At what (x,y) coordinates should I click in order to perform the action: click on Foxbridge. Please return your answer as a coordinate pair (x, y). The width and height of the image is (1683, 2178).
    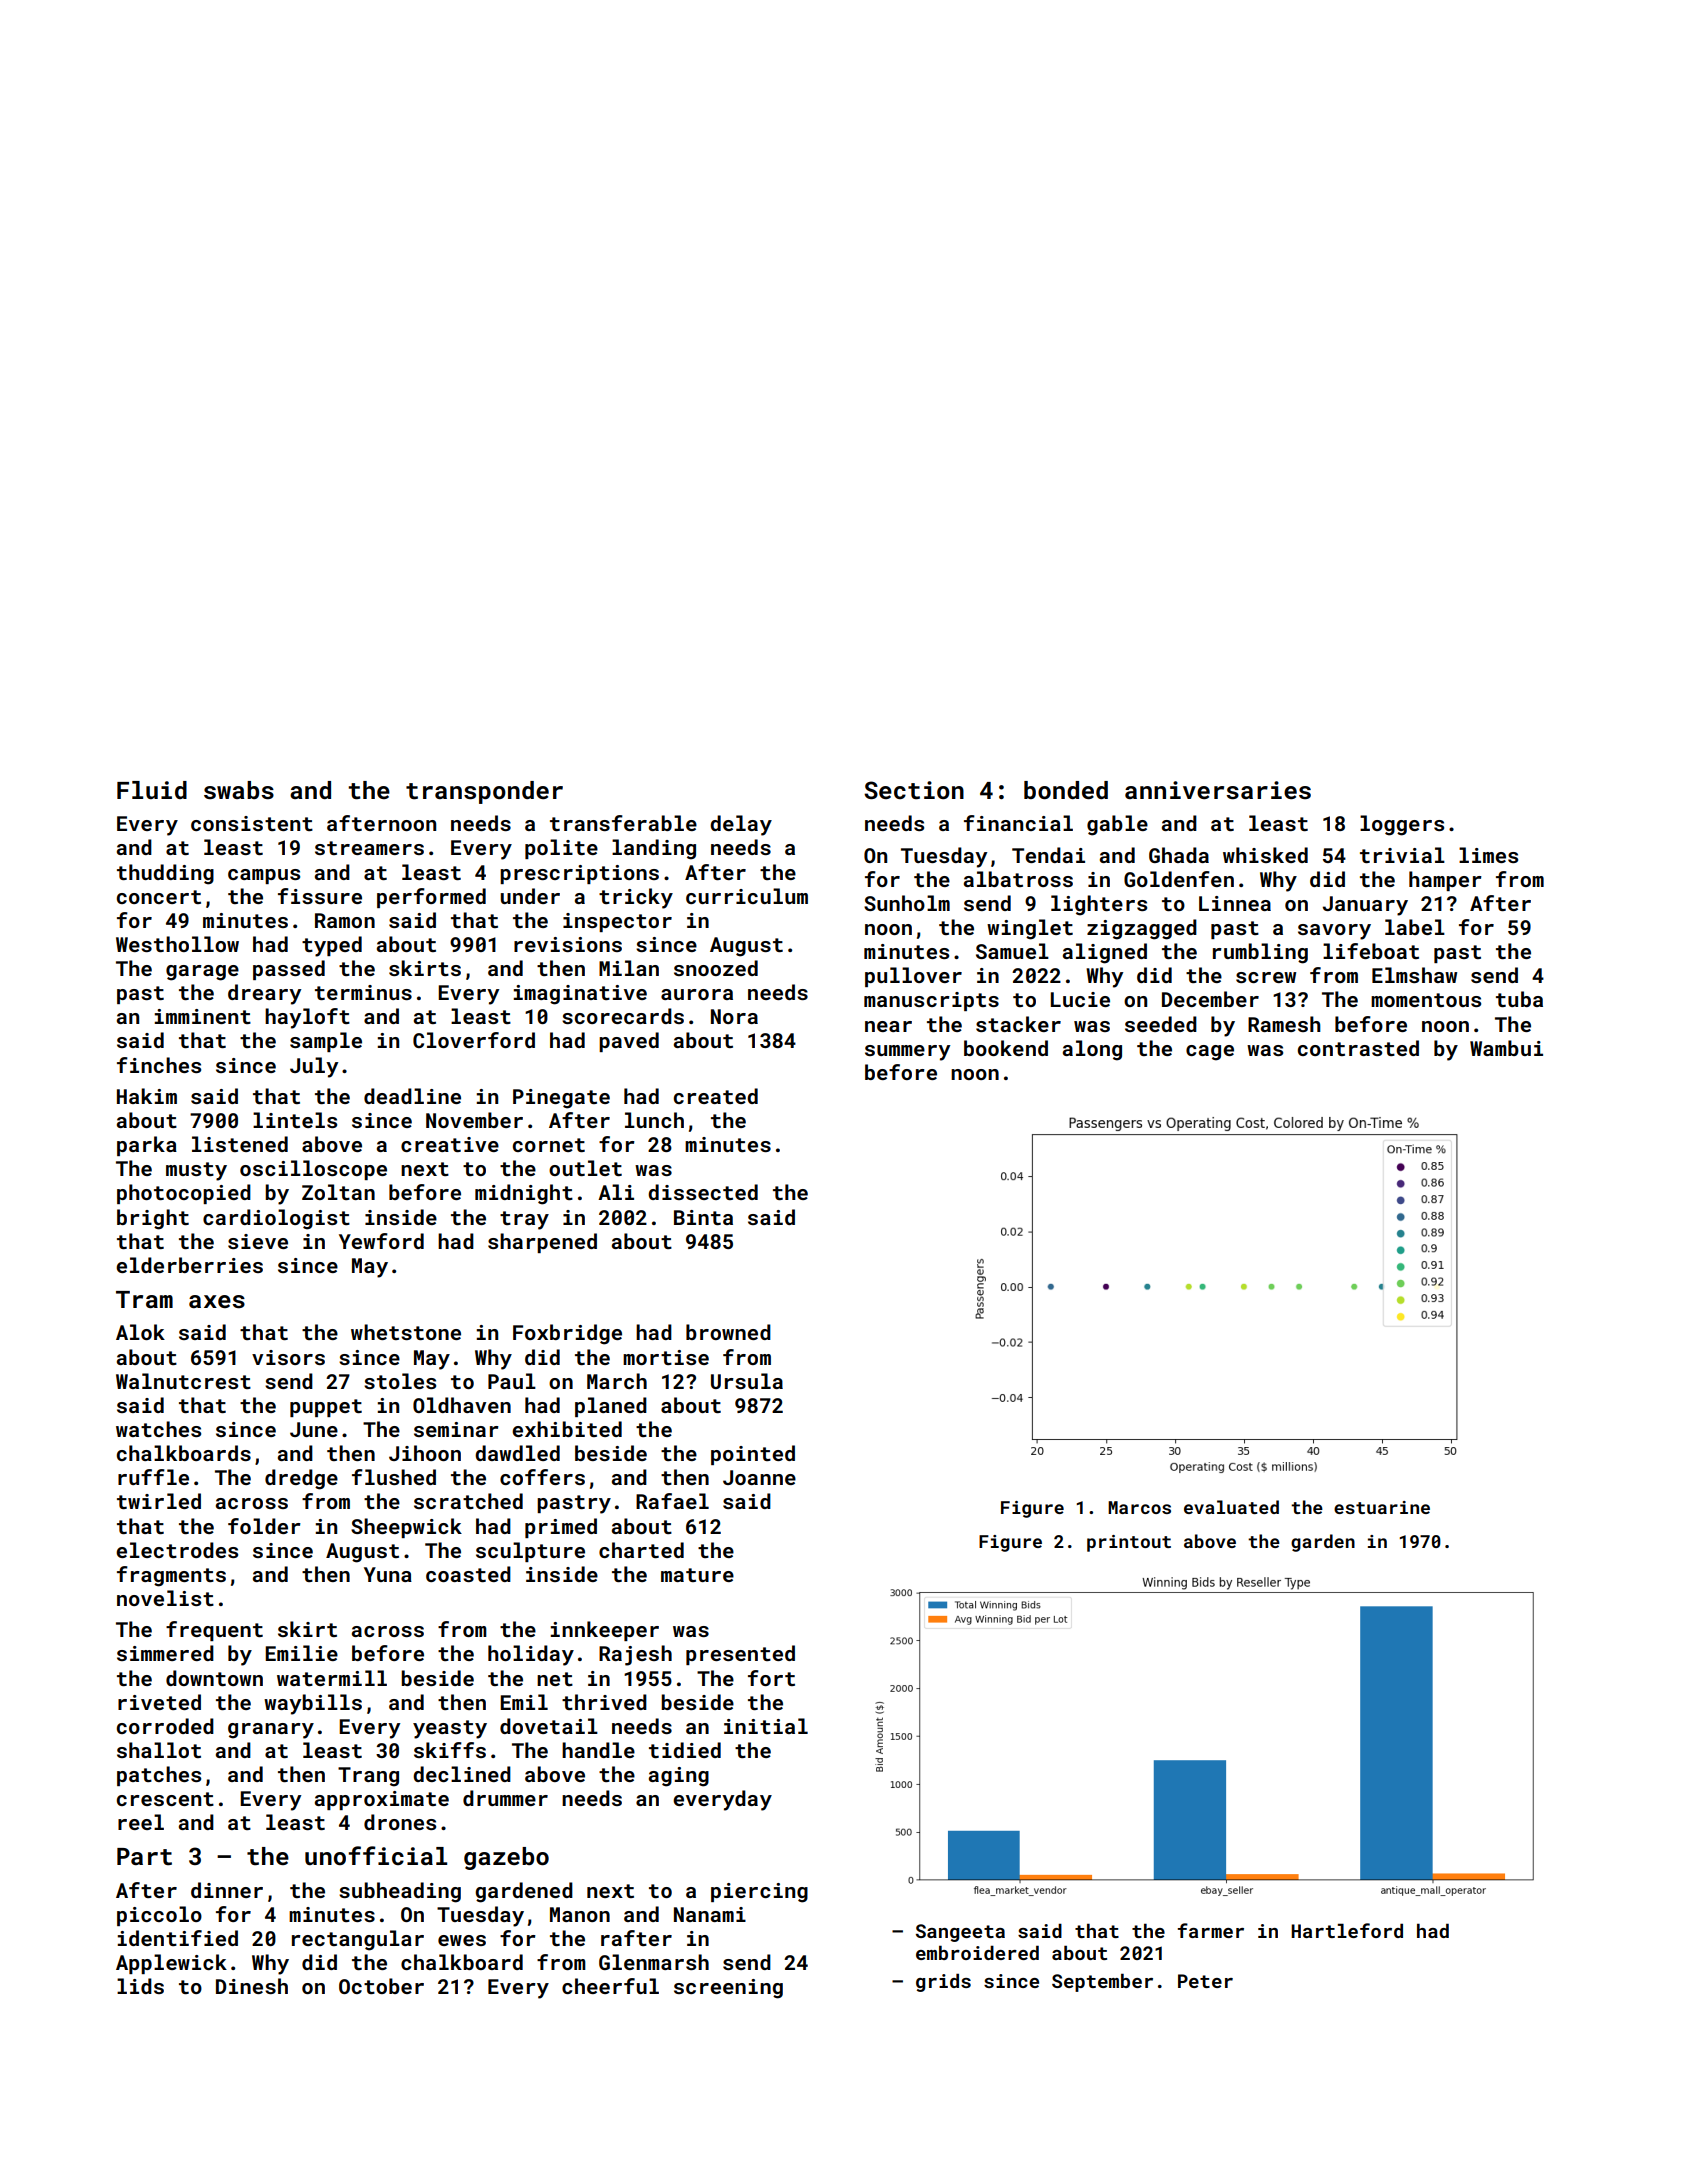
    Looking at the image, I should click on (567, 1334).
